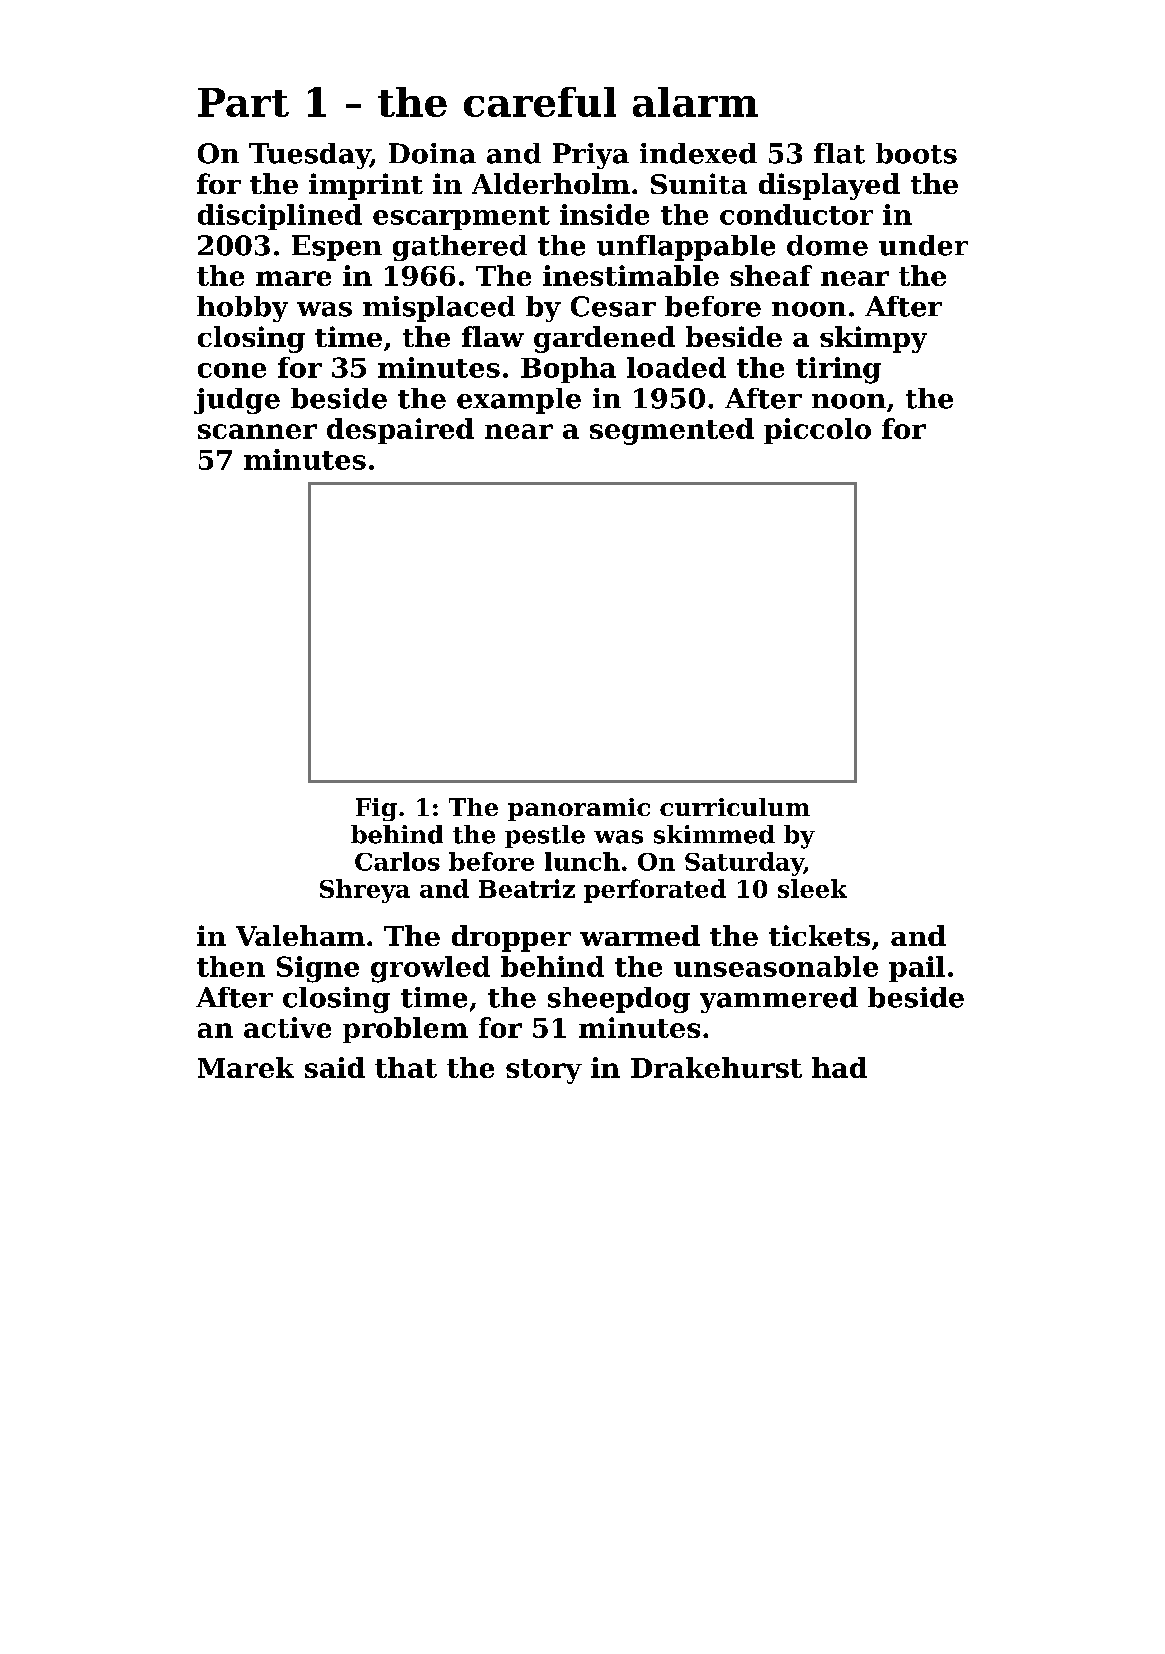  I want to click on example, so click(519, 401).
